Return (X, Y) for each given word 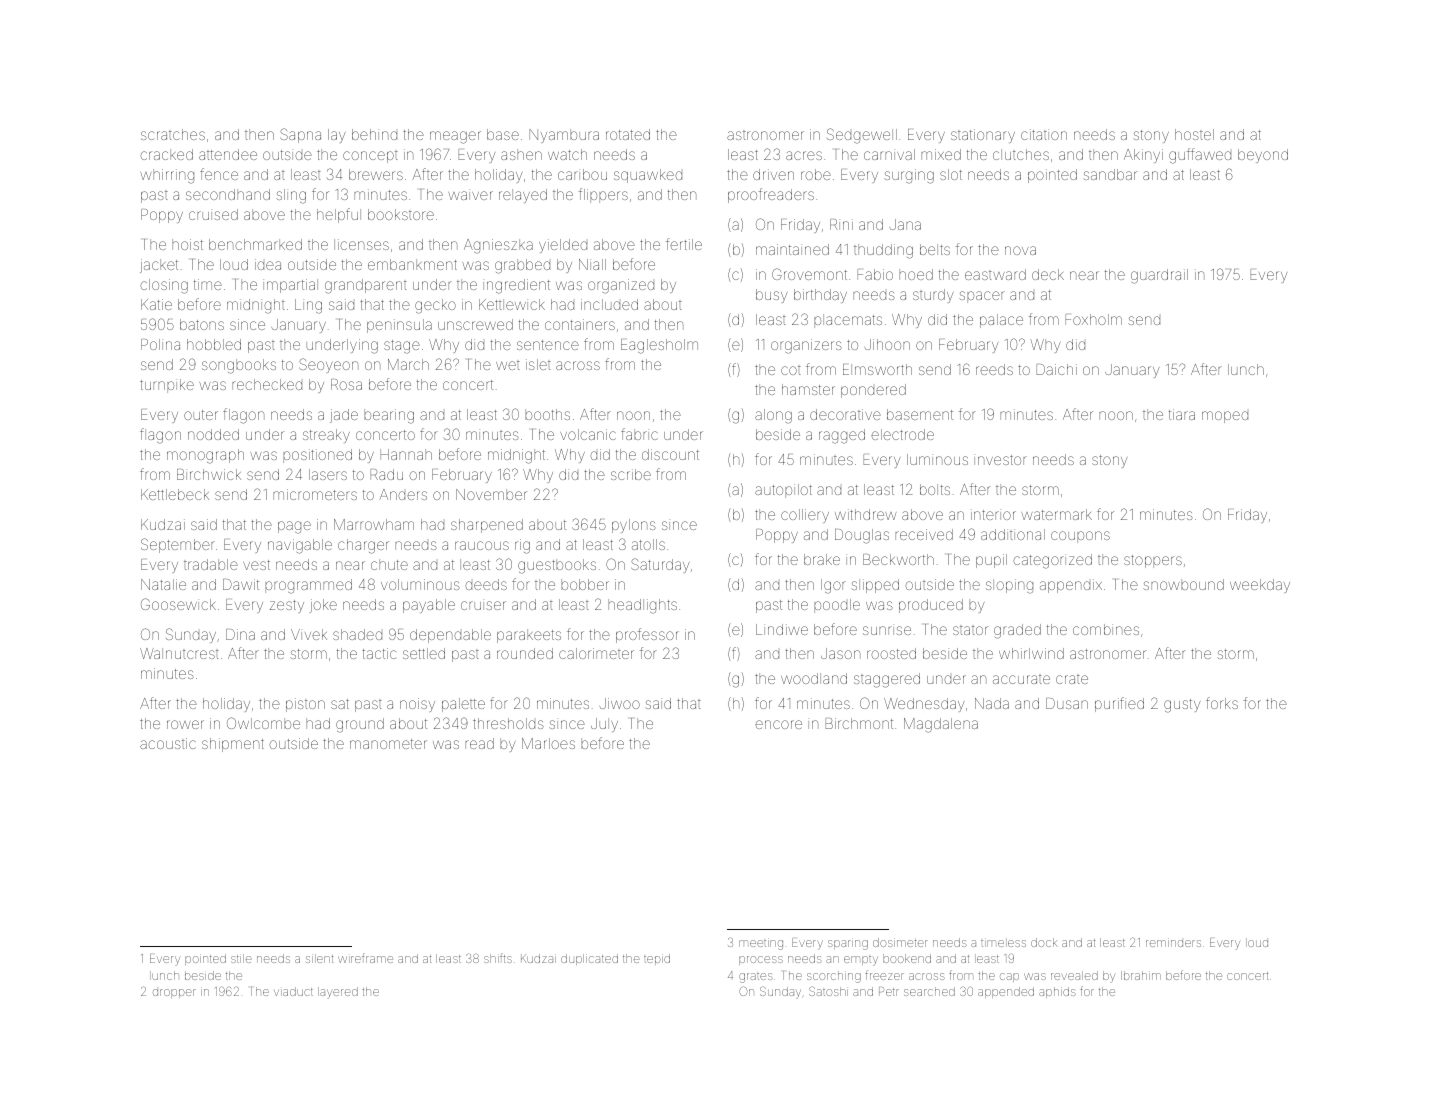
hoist (187, 244)
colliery (805, 516)
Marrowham (374, 524)
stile (241, 958)
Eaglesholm (659, 346)
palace (1001, 321)
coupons (1080, 537)
